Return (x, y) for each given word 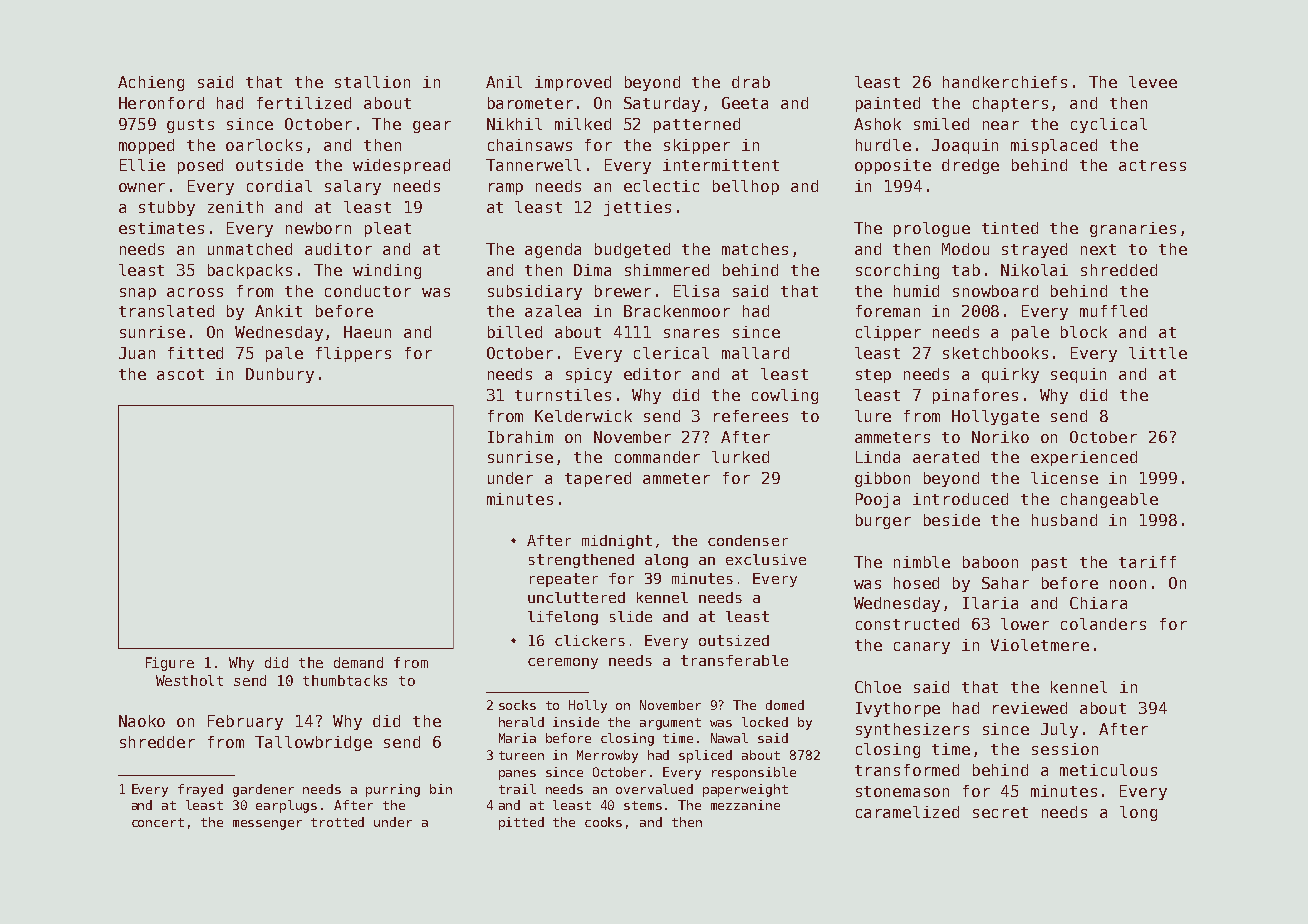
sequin (1078, 375)
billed (515, 332)
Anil (504, 82)
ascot (180, 374)
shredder (157, 742)
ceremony (563, 663)
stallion (372, 82)
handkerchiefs (1005, 82)
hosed (916, 583)
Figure (170, 664)
